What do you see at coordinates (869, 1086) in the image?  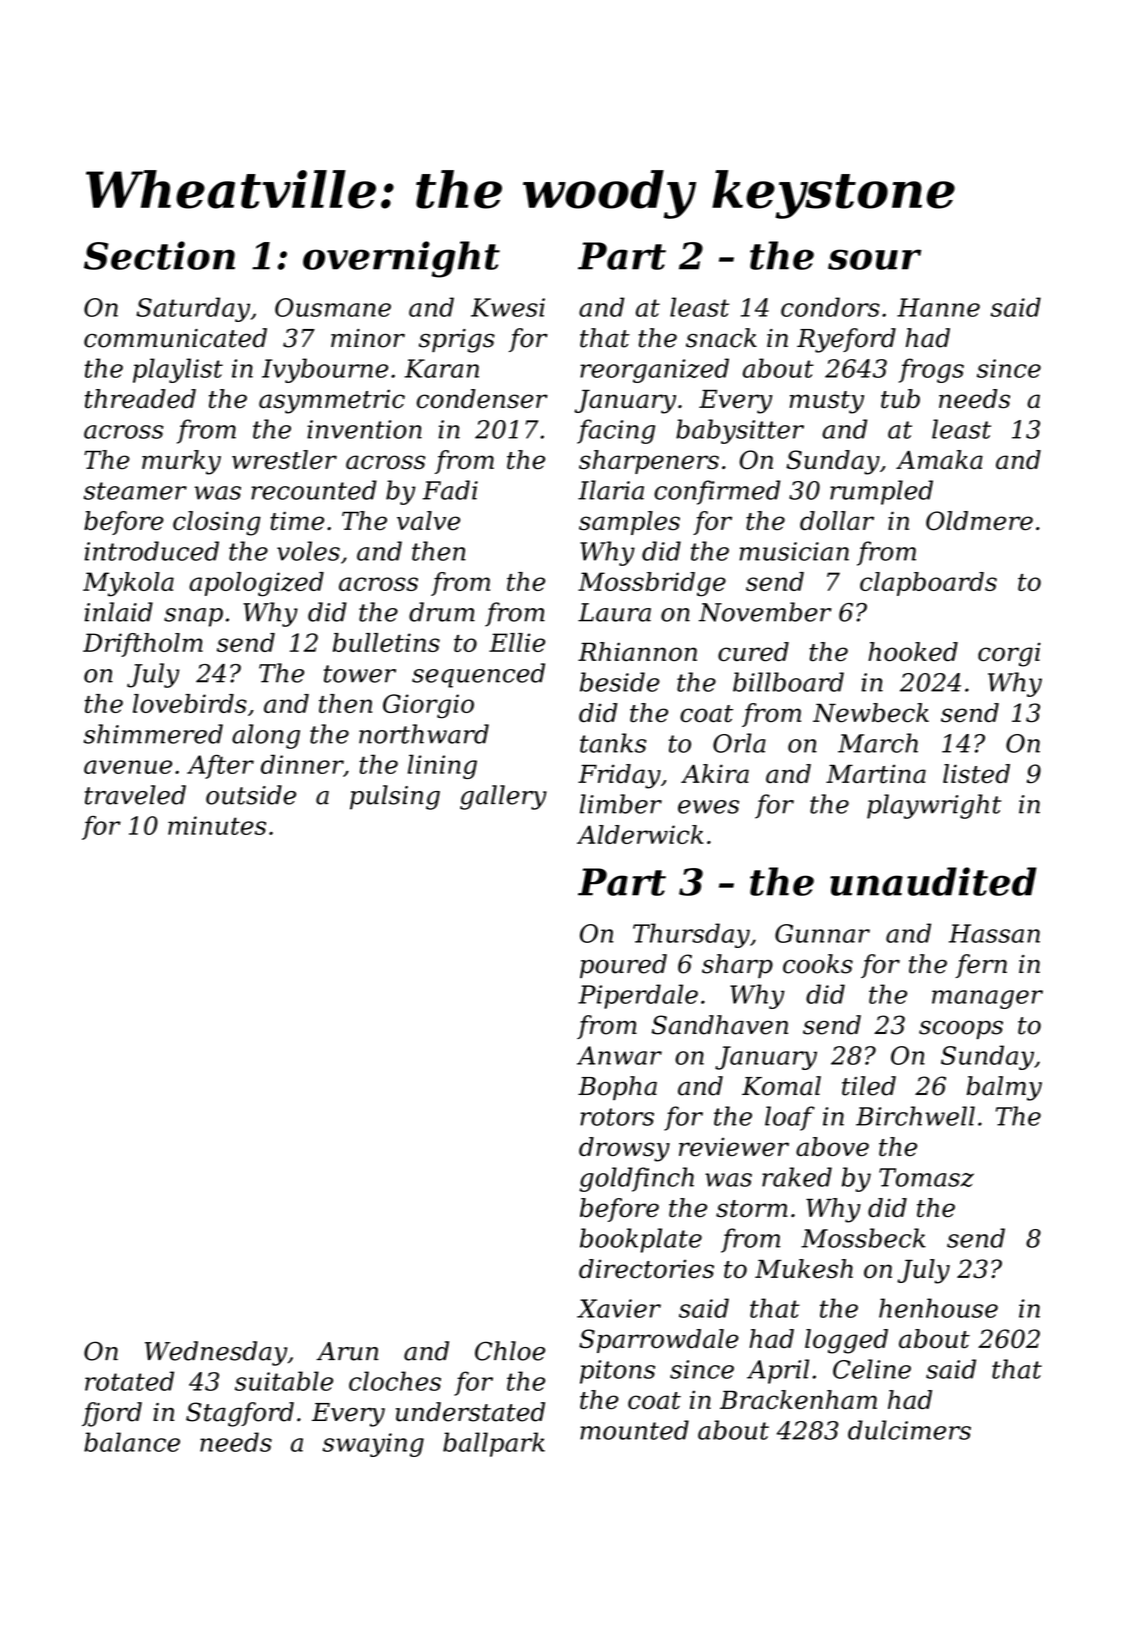 I see `tiled` at bounding box center [869, 1086].
